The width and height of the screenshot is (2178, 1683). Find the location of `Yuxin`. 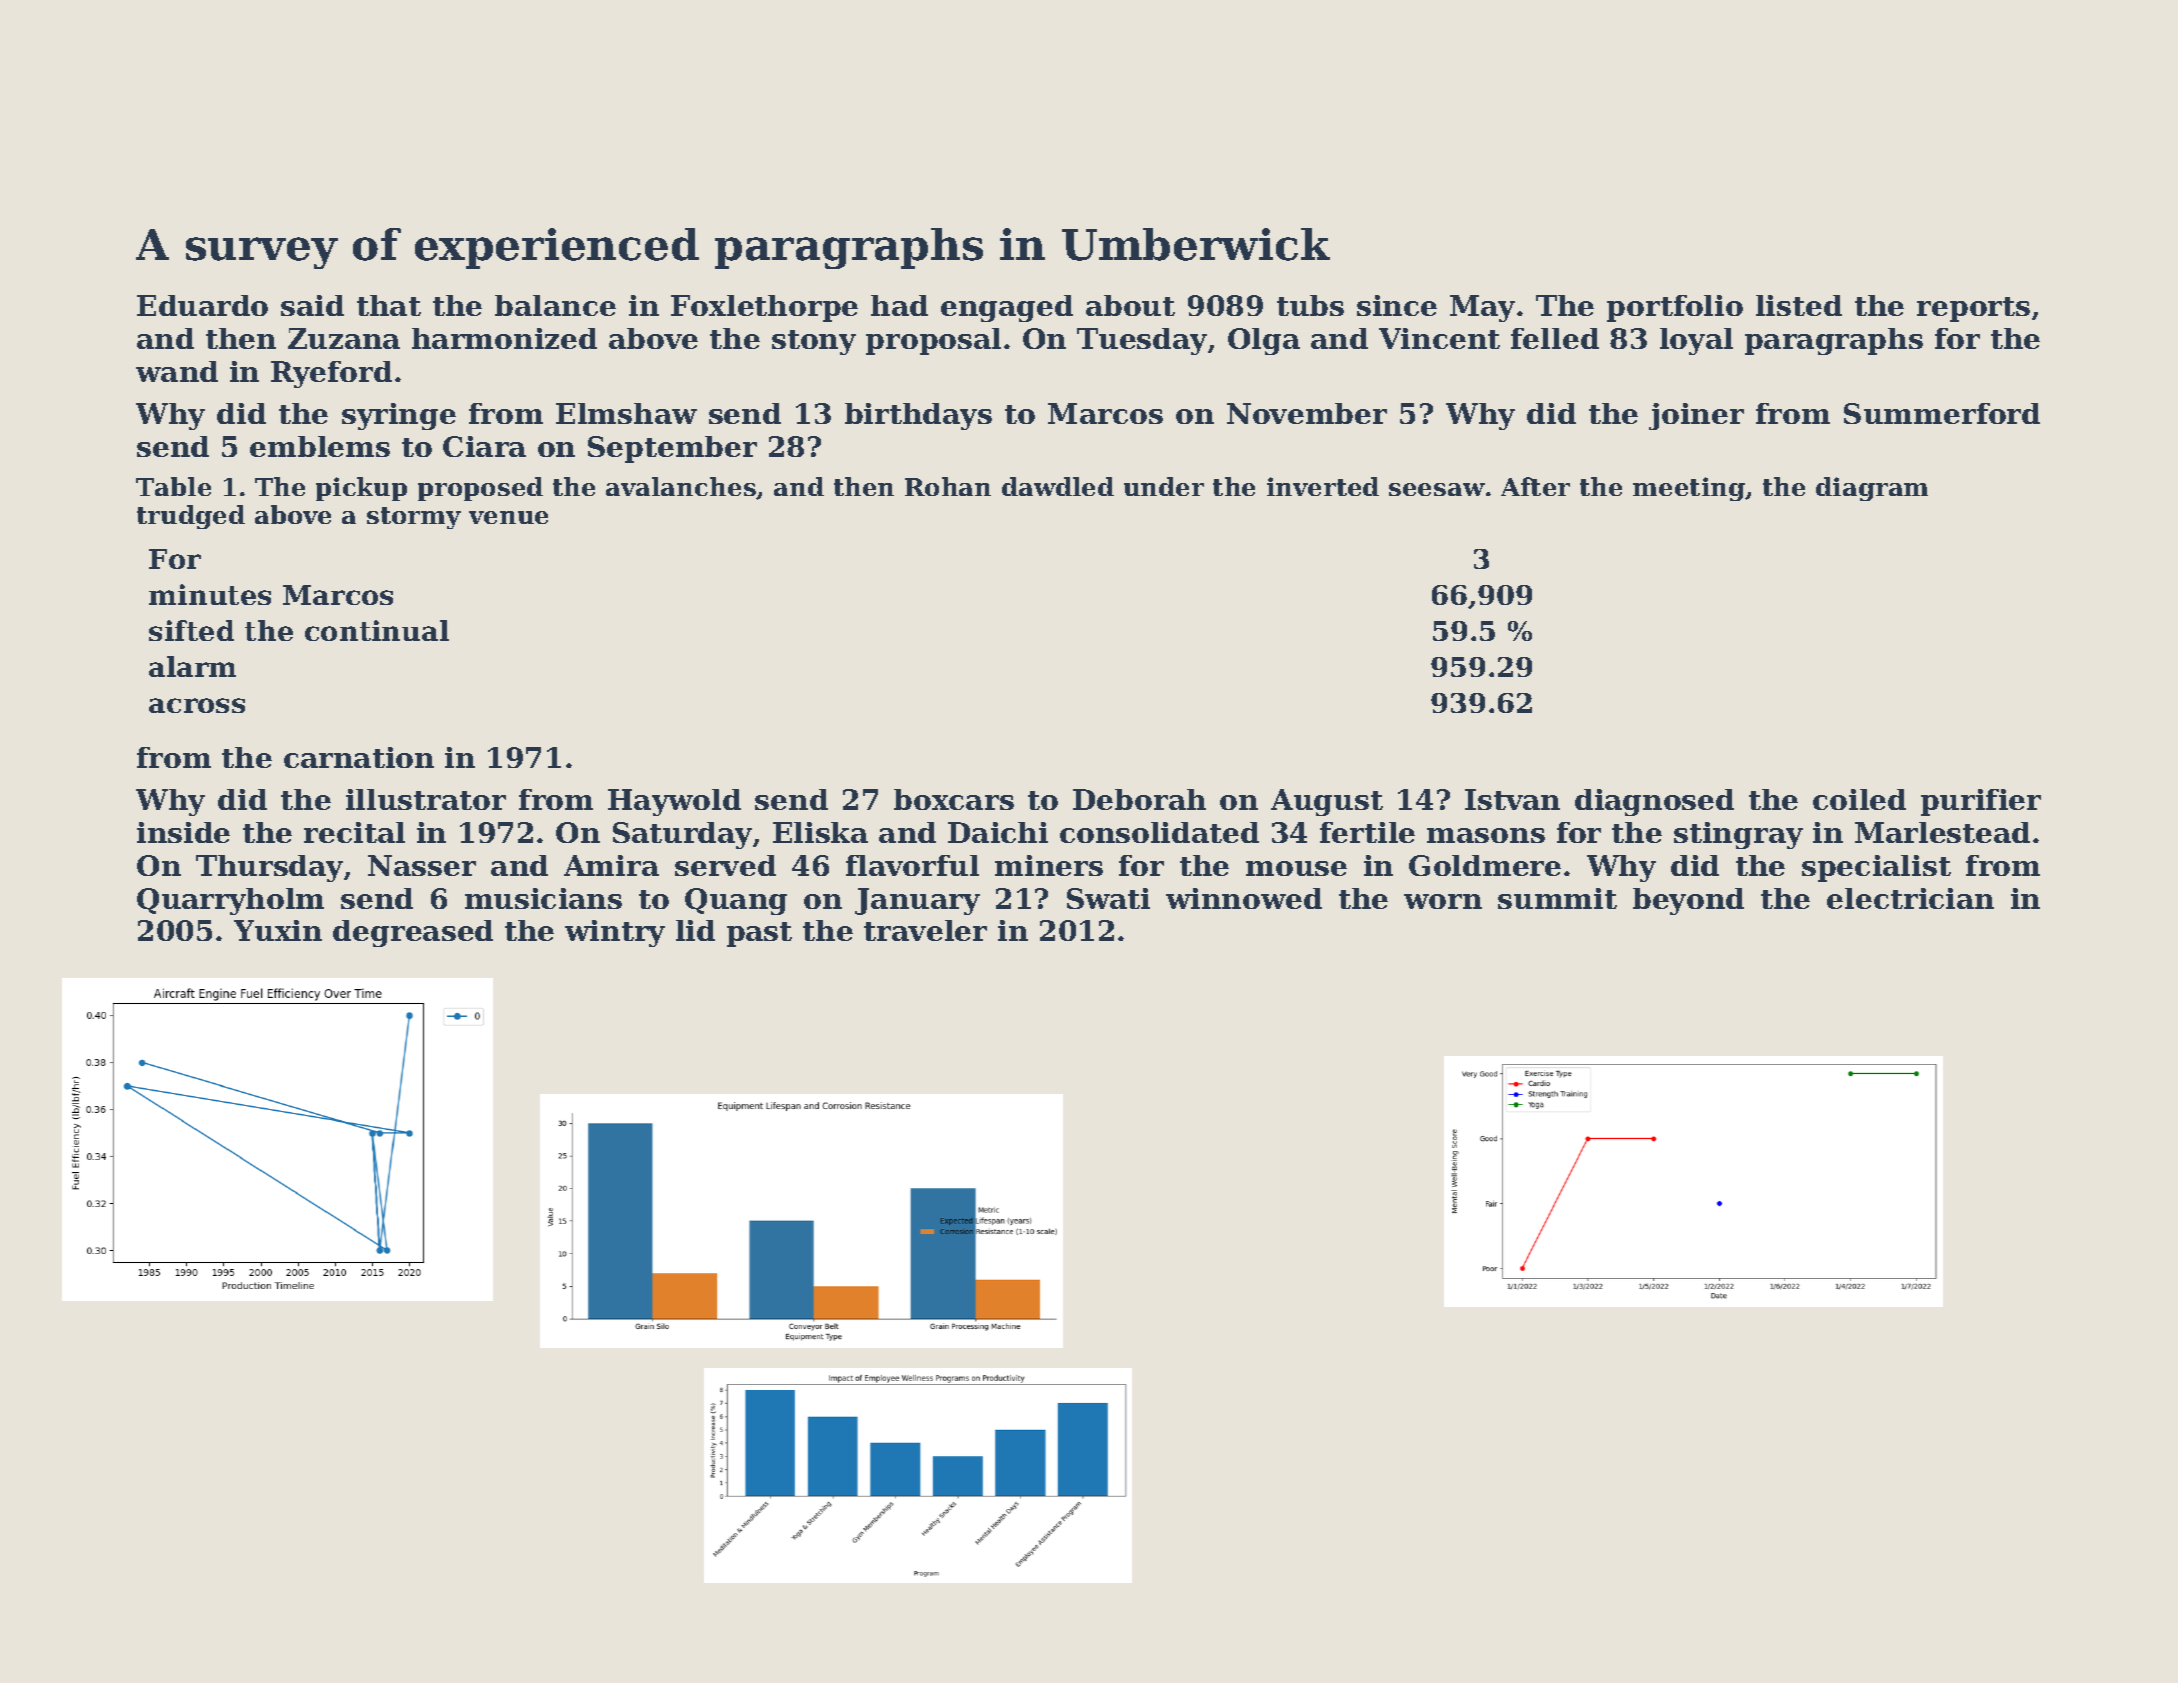

Yuxin is located at coordinates (278, 930).
